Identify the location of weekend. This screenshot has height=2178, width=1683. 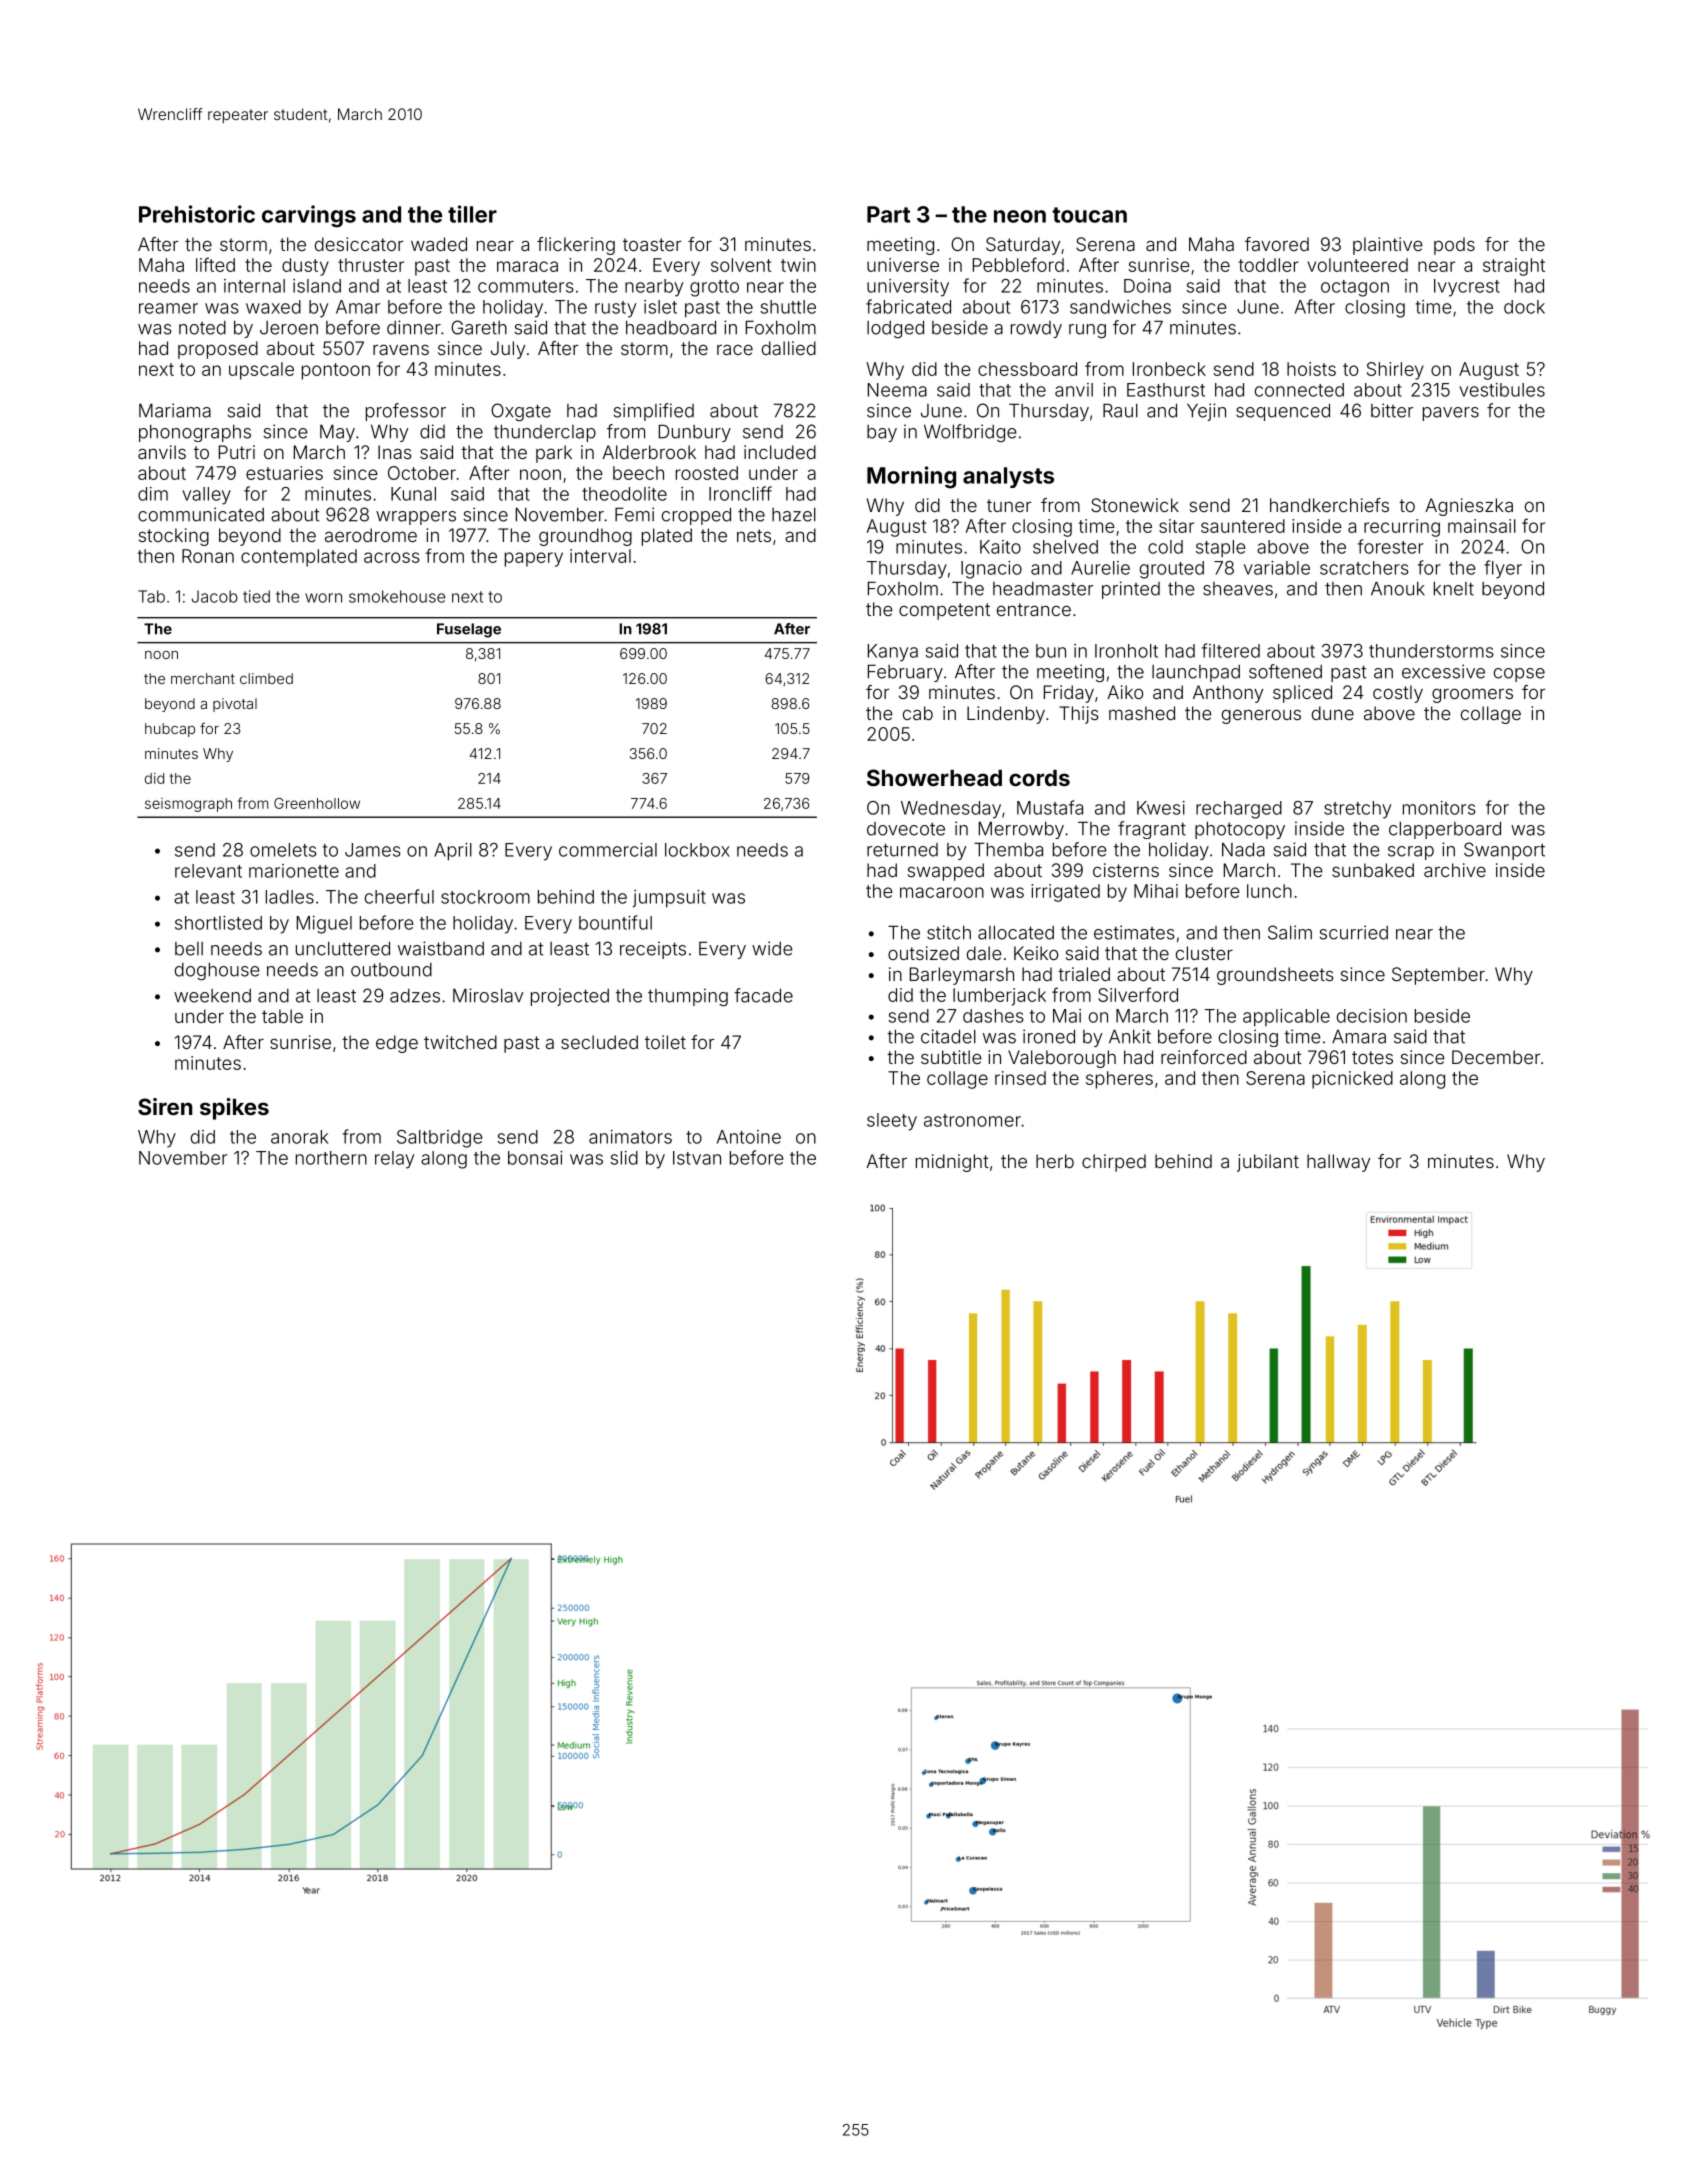
(212, 996).
